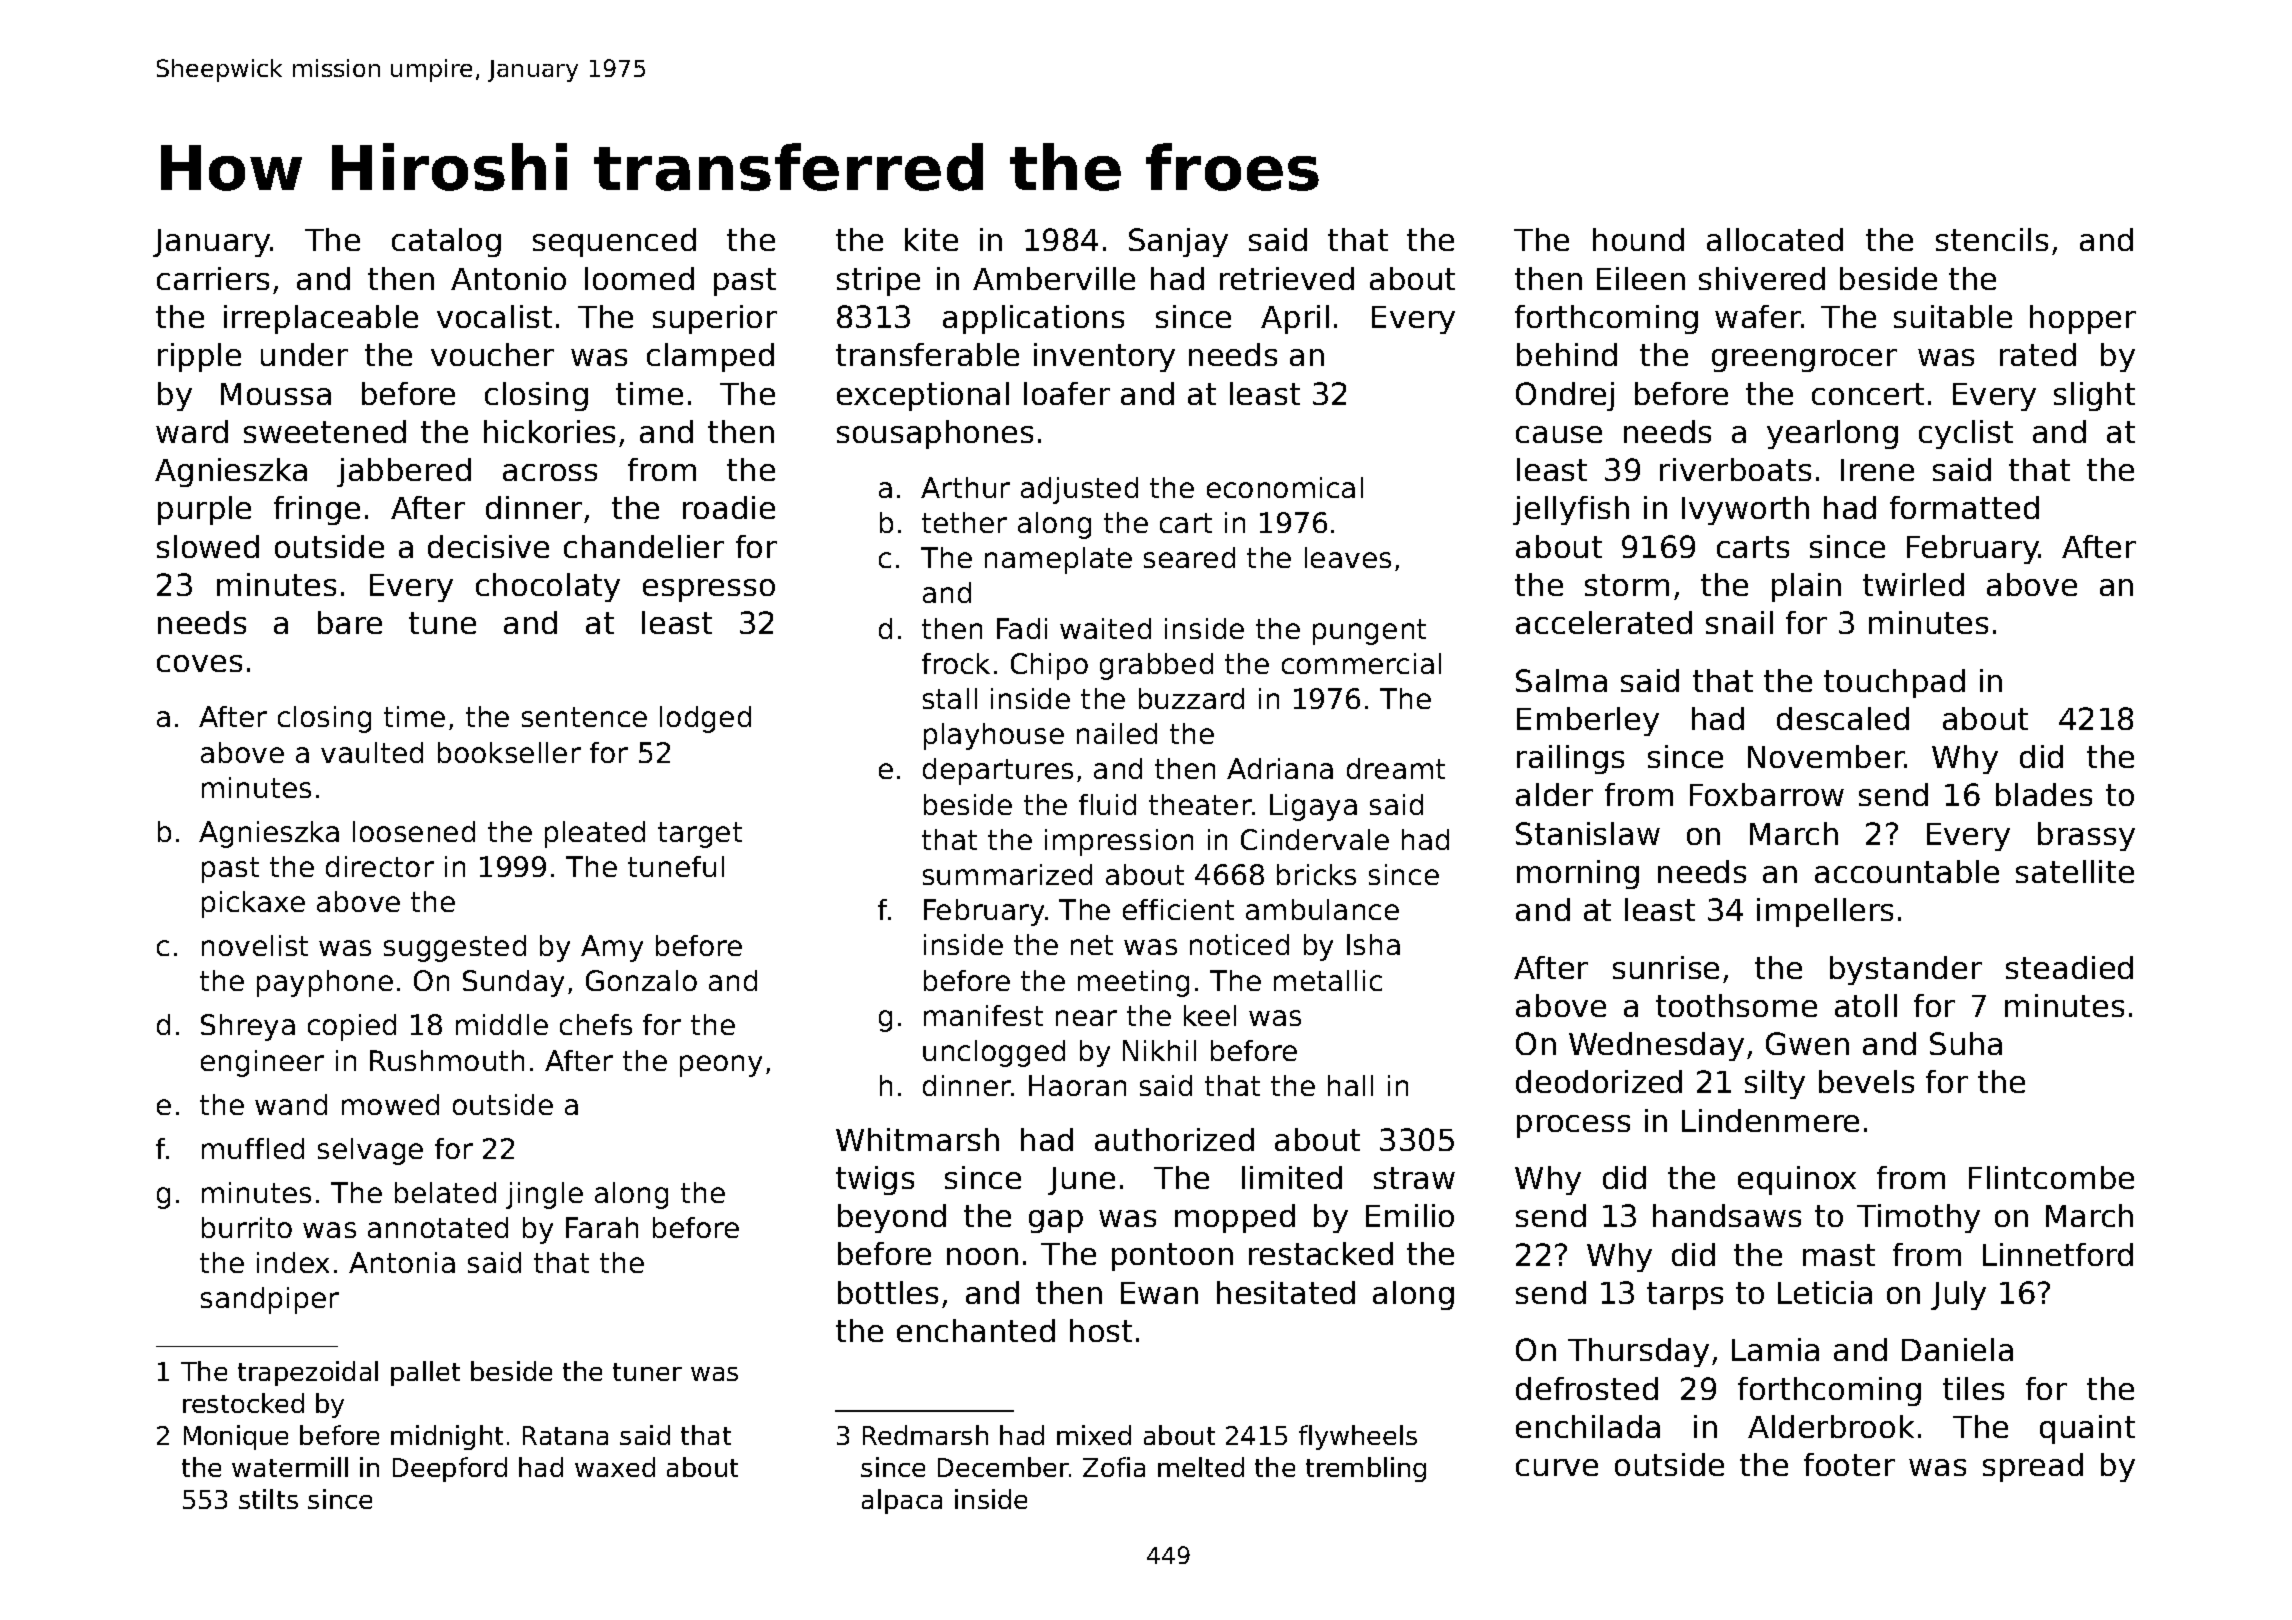 This document has height=1620, width=2292. Describe the element at coordinates (372, 752) in the document. I see `vaulted` at that location.
